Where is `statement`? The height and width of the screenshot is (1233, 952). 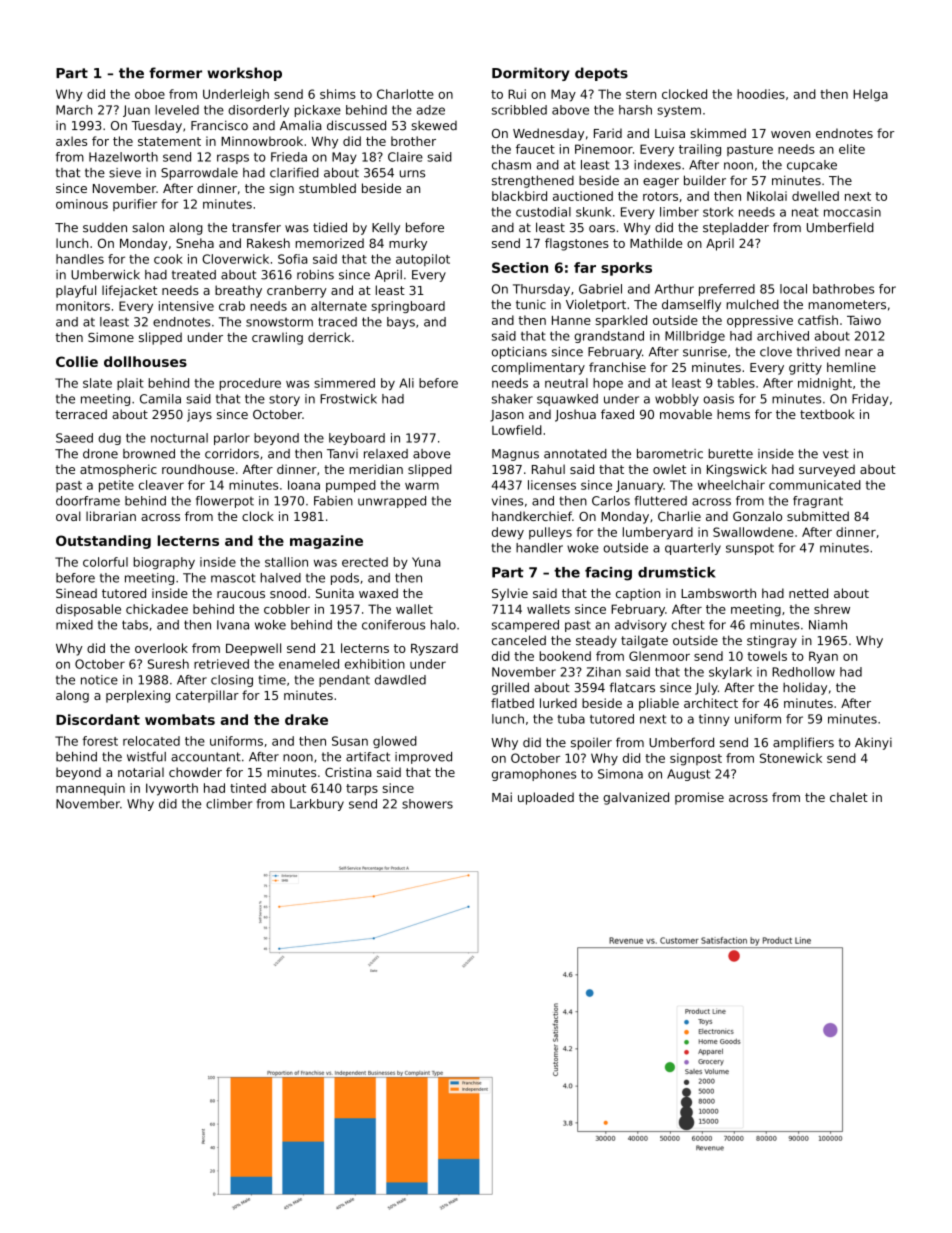
statement is located at coordinates (169, 141).
